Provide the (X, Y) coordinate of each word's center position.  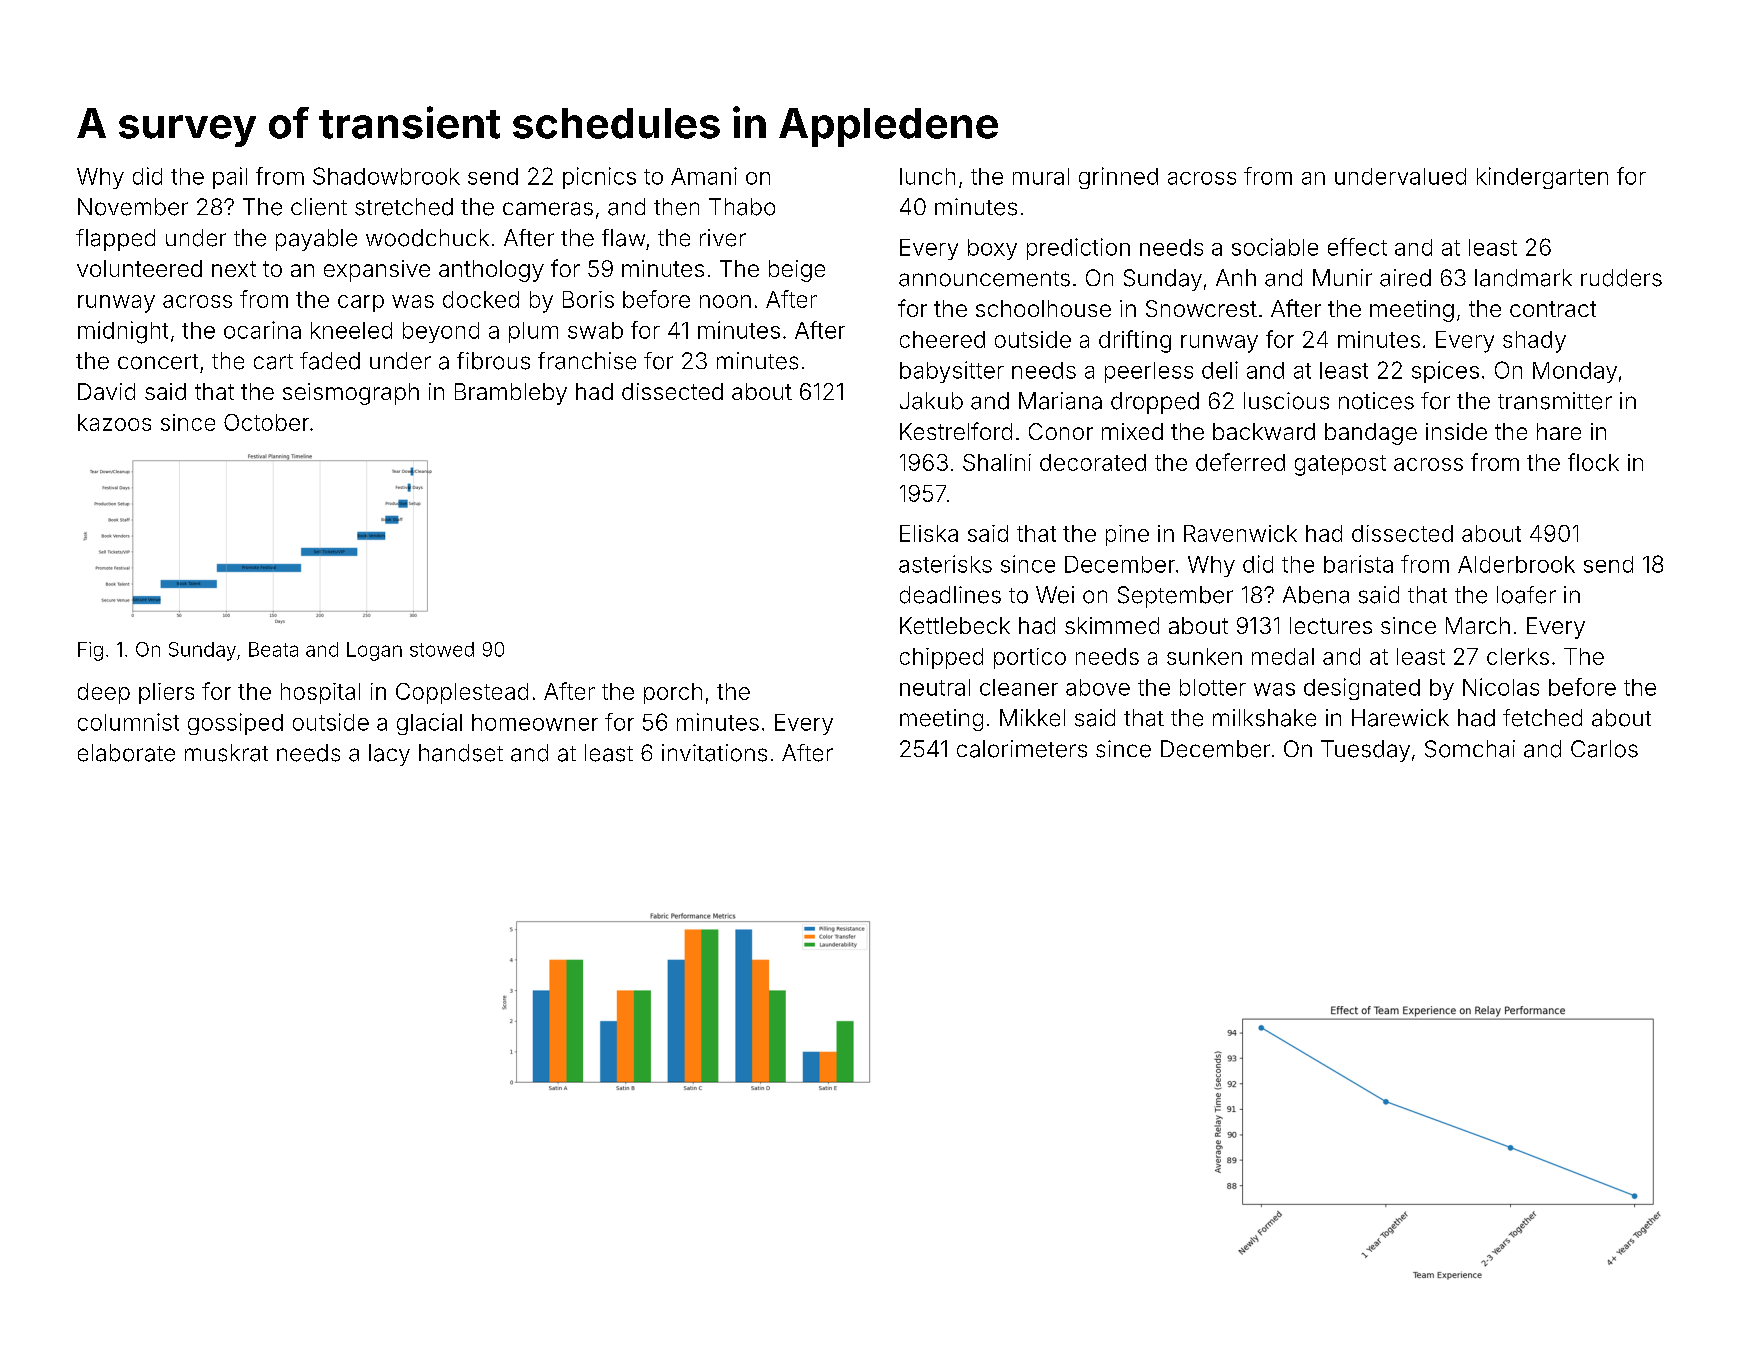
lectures (1331, 625)
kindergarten (1542, 178)
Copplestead (462, 693)
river (723, 238)
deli (1220, 370)
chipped (941, 658)
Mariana (1060, 401)
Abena (1316, 595)
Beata (273, 649)
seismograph (351, 394)
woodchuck (427, 238)
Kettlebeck (955, 625)
